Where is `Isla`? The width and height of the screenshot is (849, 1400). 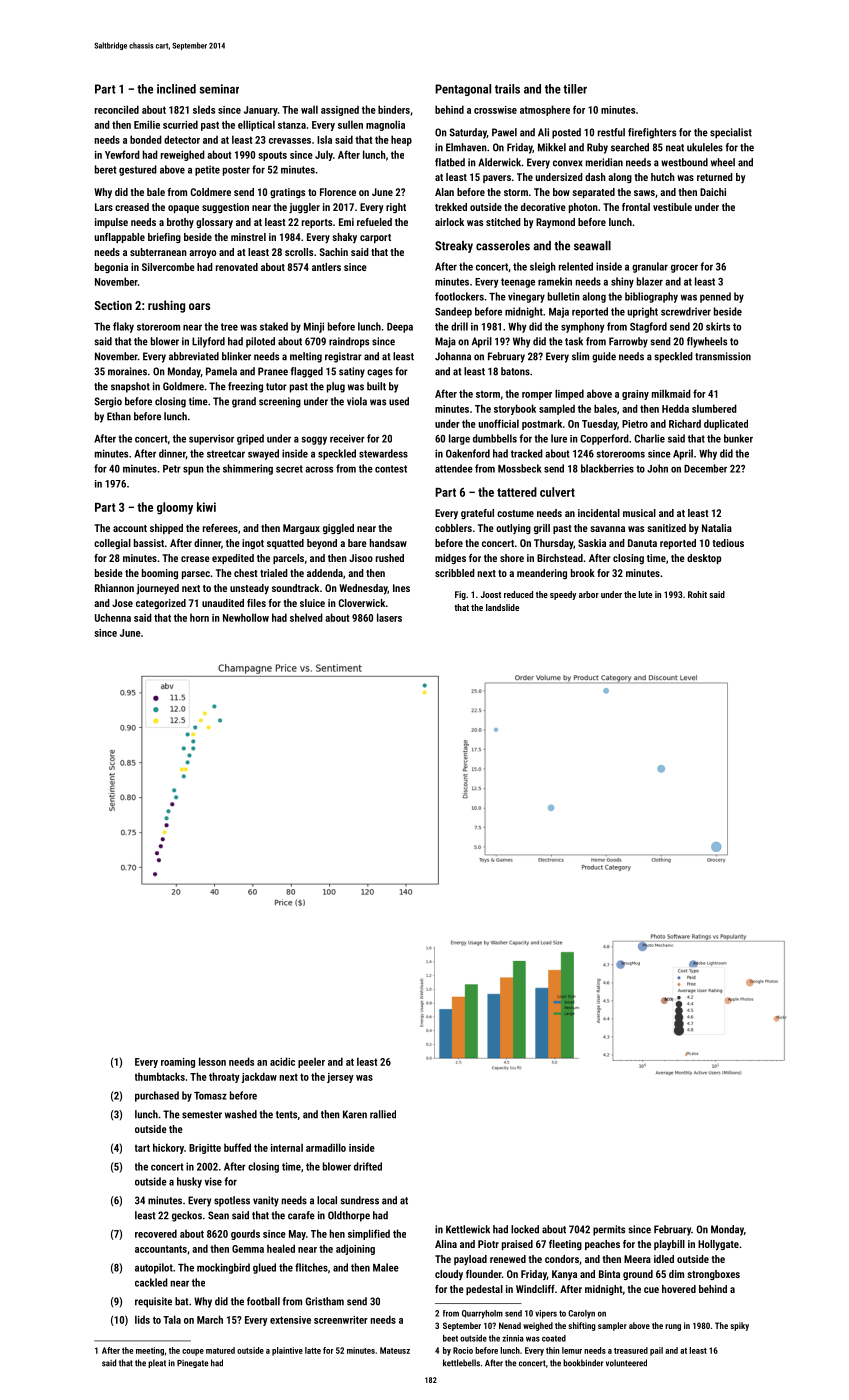 Isla is located at coordinates (324, 139).
